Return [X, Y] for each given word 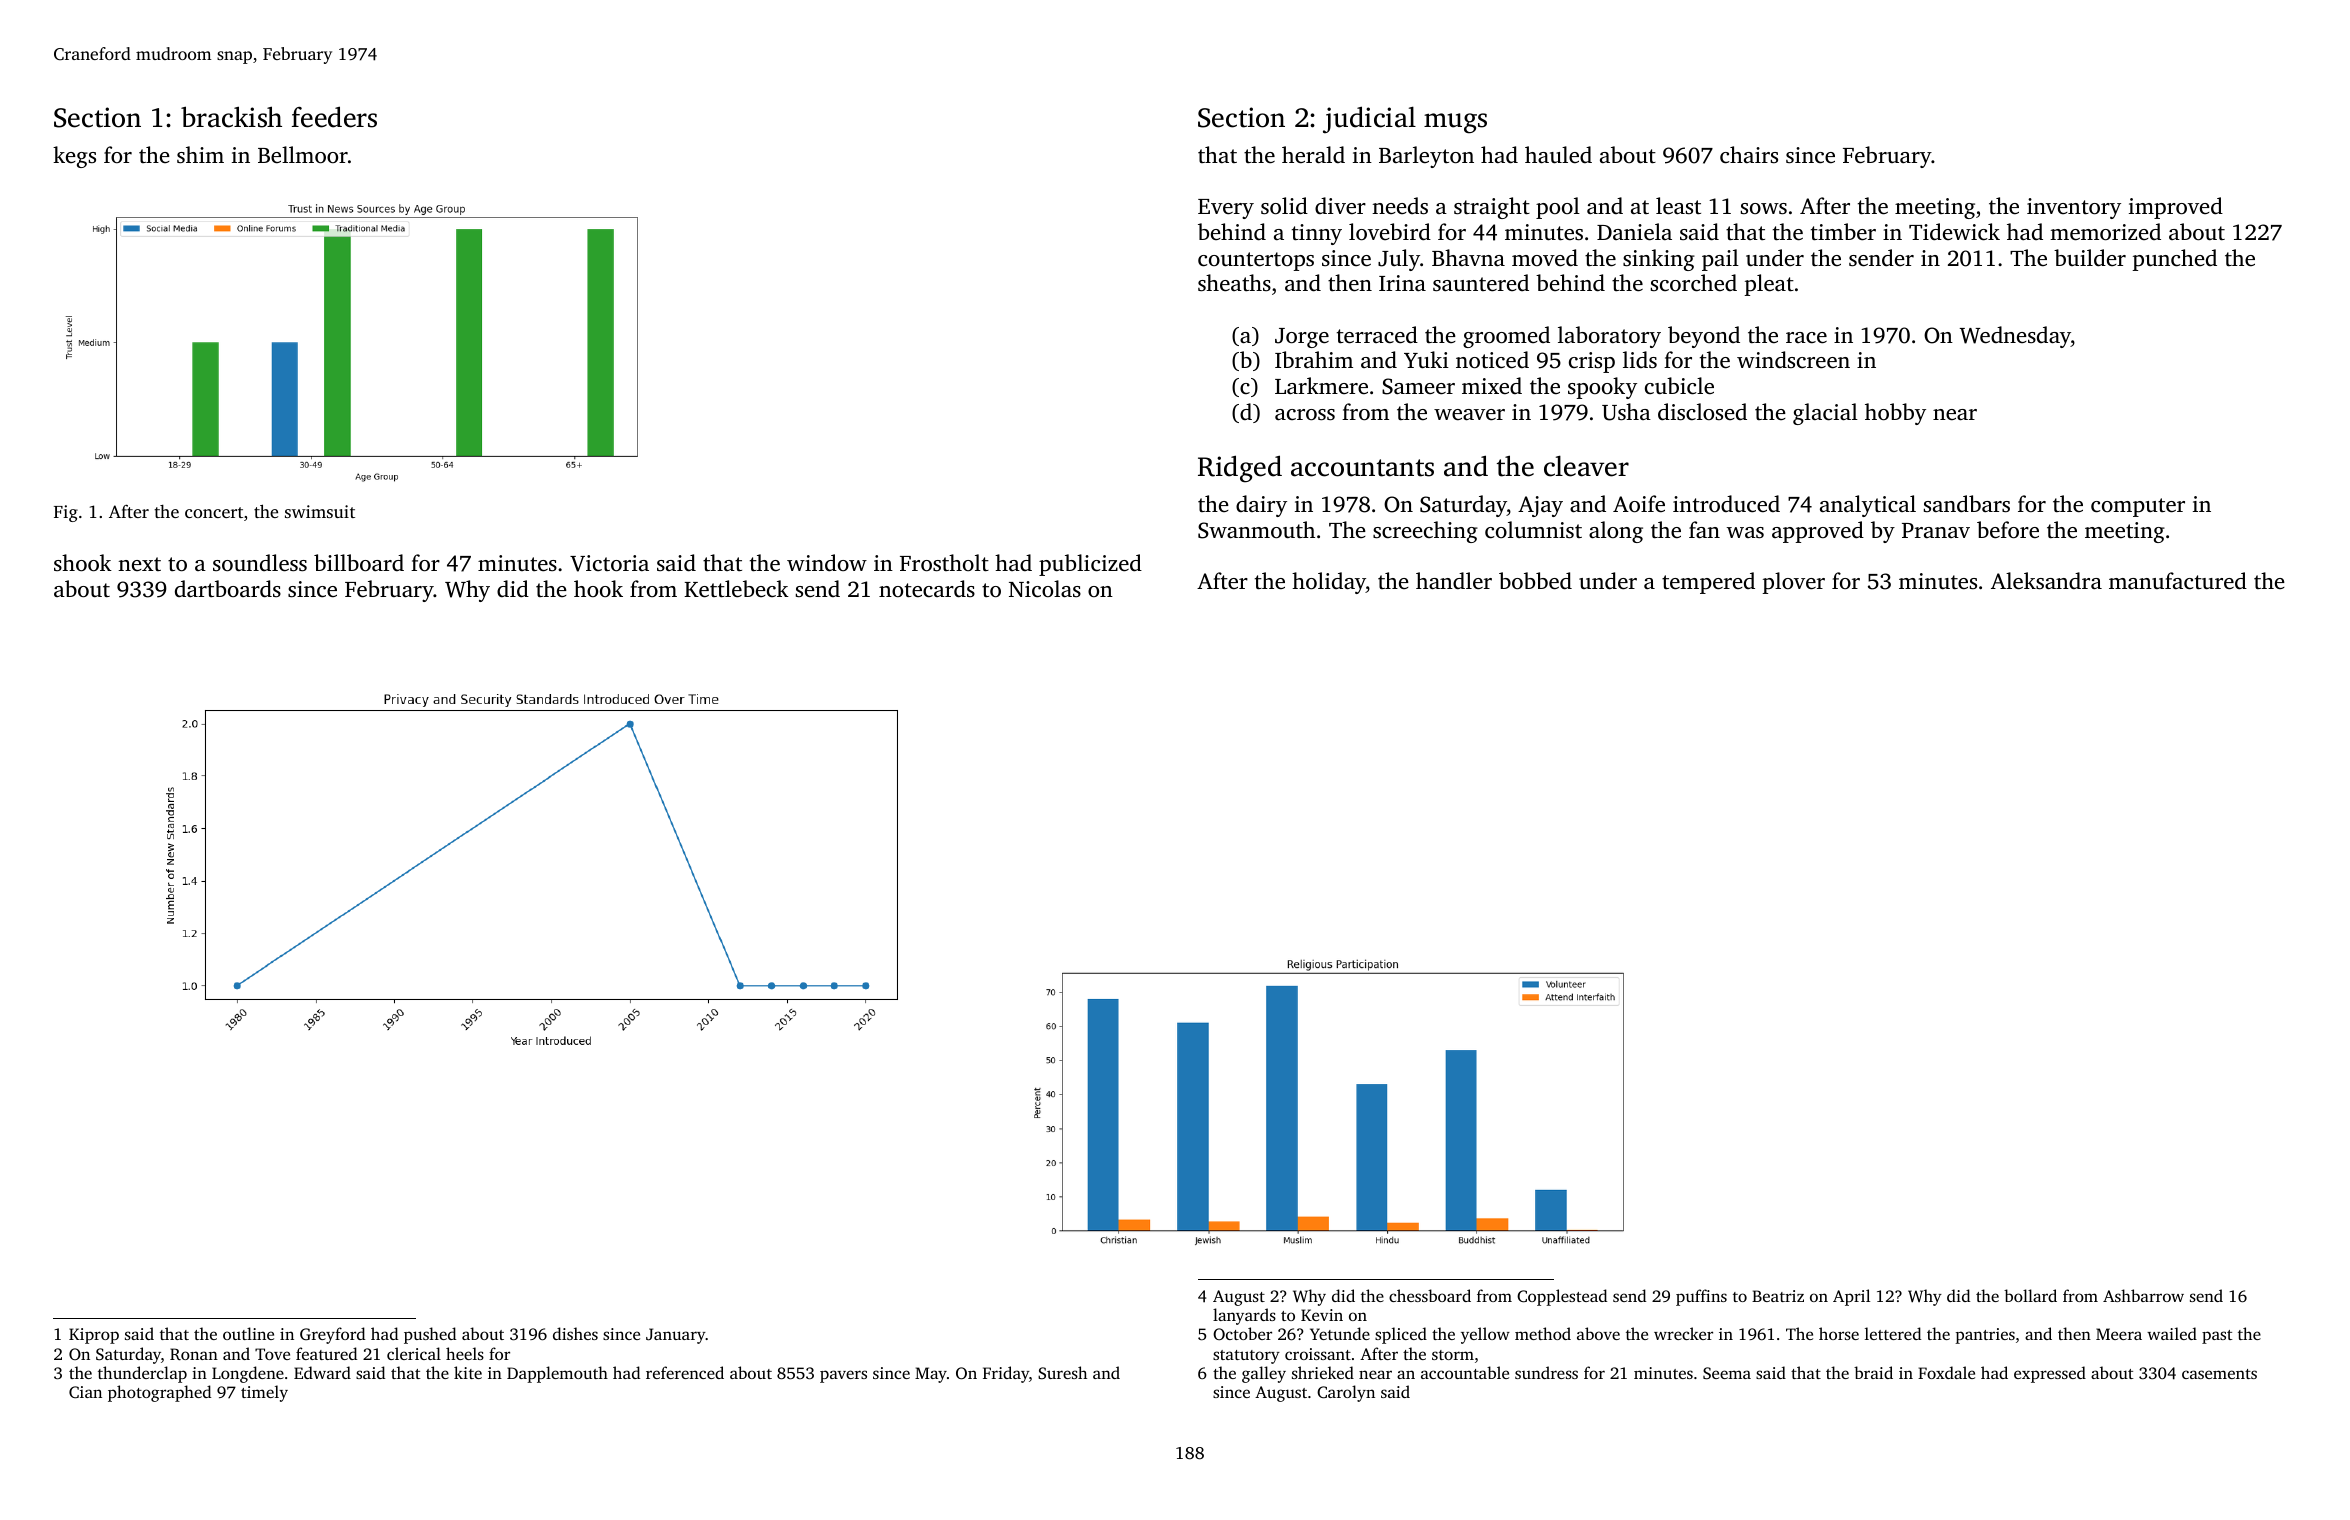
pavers [843, 1376]
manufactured [2178, 581]
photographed [159, 1393]
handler [1454, 581]
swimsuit [320, 511]
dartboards [228, 589]
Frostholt [944, 563]
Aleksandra [2046, 581]
